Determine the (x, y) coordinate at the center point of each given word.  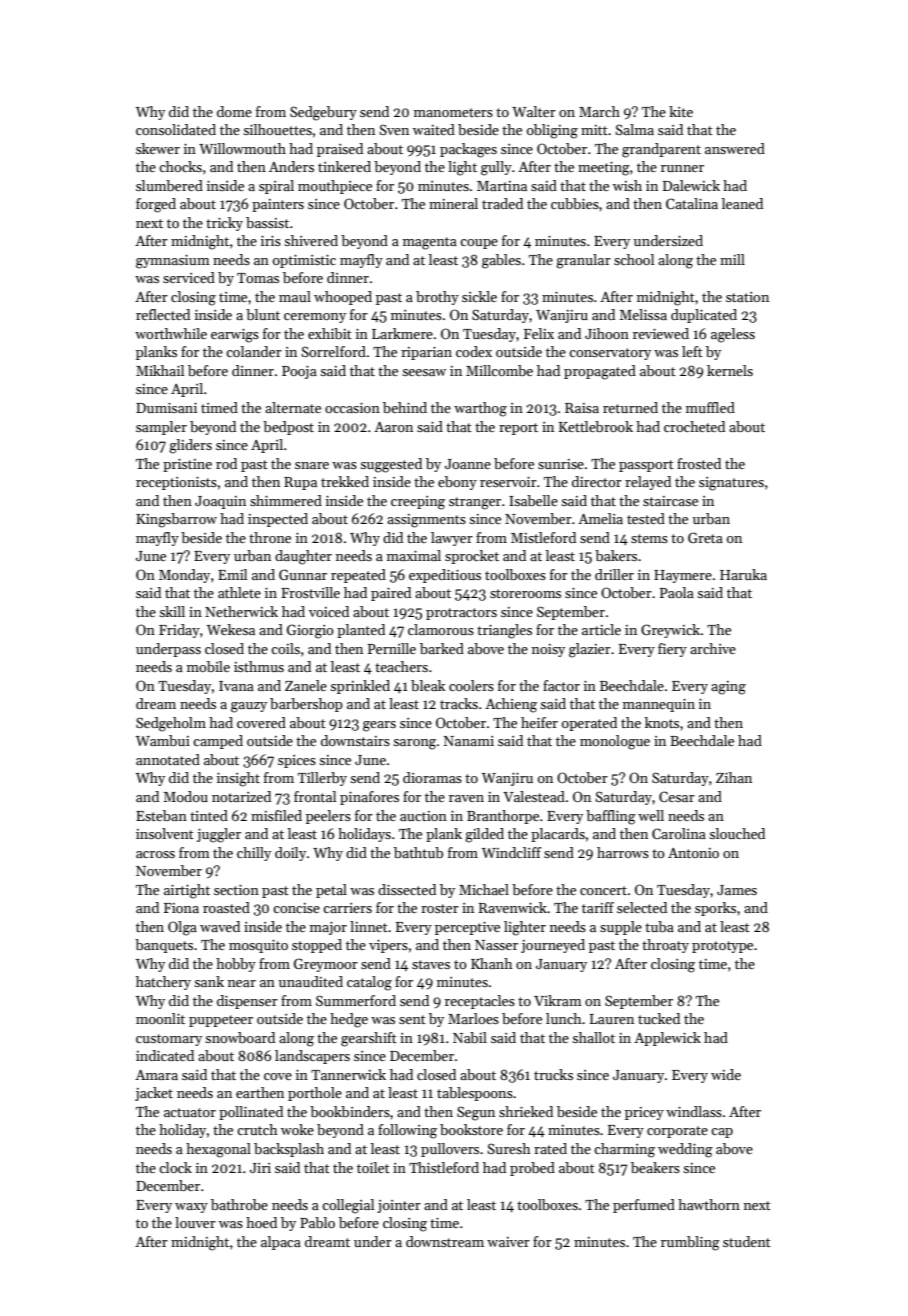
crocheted (694, 426)
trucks (553, 1074)
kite (681, 111)
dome (234, 111)
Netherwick (241, 611)
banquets (164, 946)
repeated (358, 576)
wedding (685, 1150)
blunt (263, 314)
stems (649, 538)
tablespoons (475, 1094)
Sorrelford (333, 351)
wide (726, 1074)
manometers (453, 112)
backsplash (289, 1150)
